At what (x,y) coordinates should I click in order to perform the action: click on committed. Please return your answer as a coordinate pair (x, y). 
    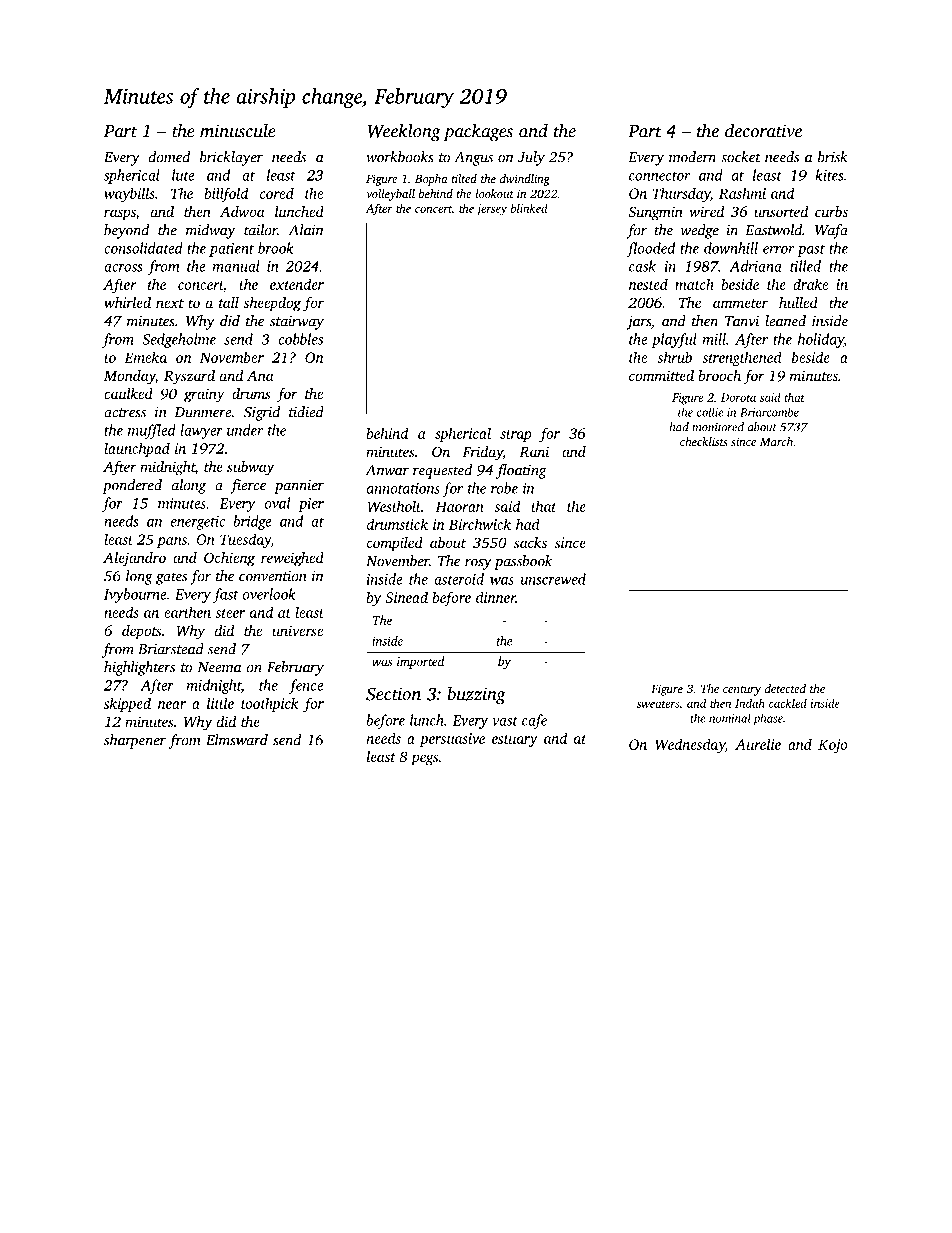
    Looking at the image, I should click on (661, 375).
